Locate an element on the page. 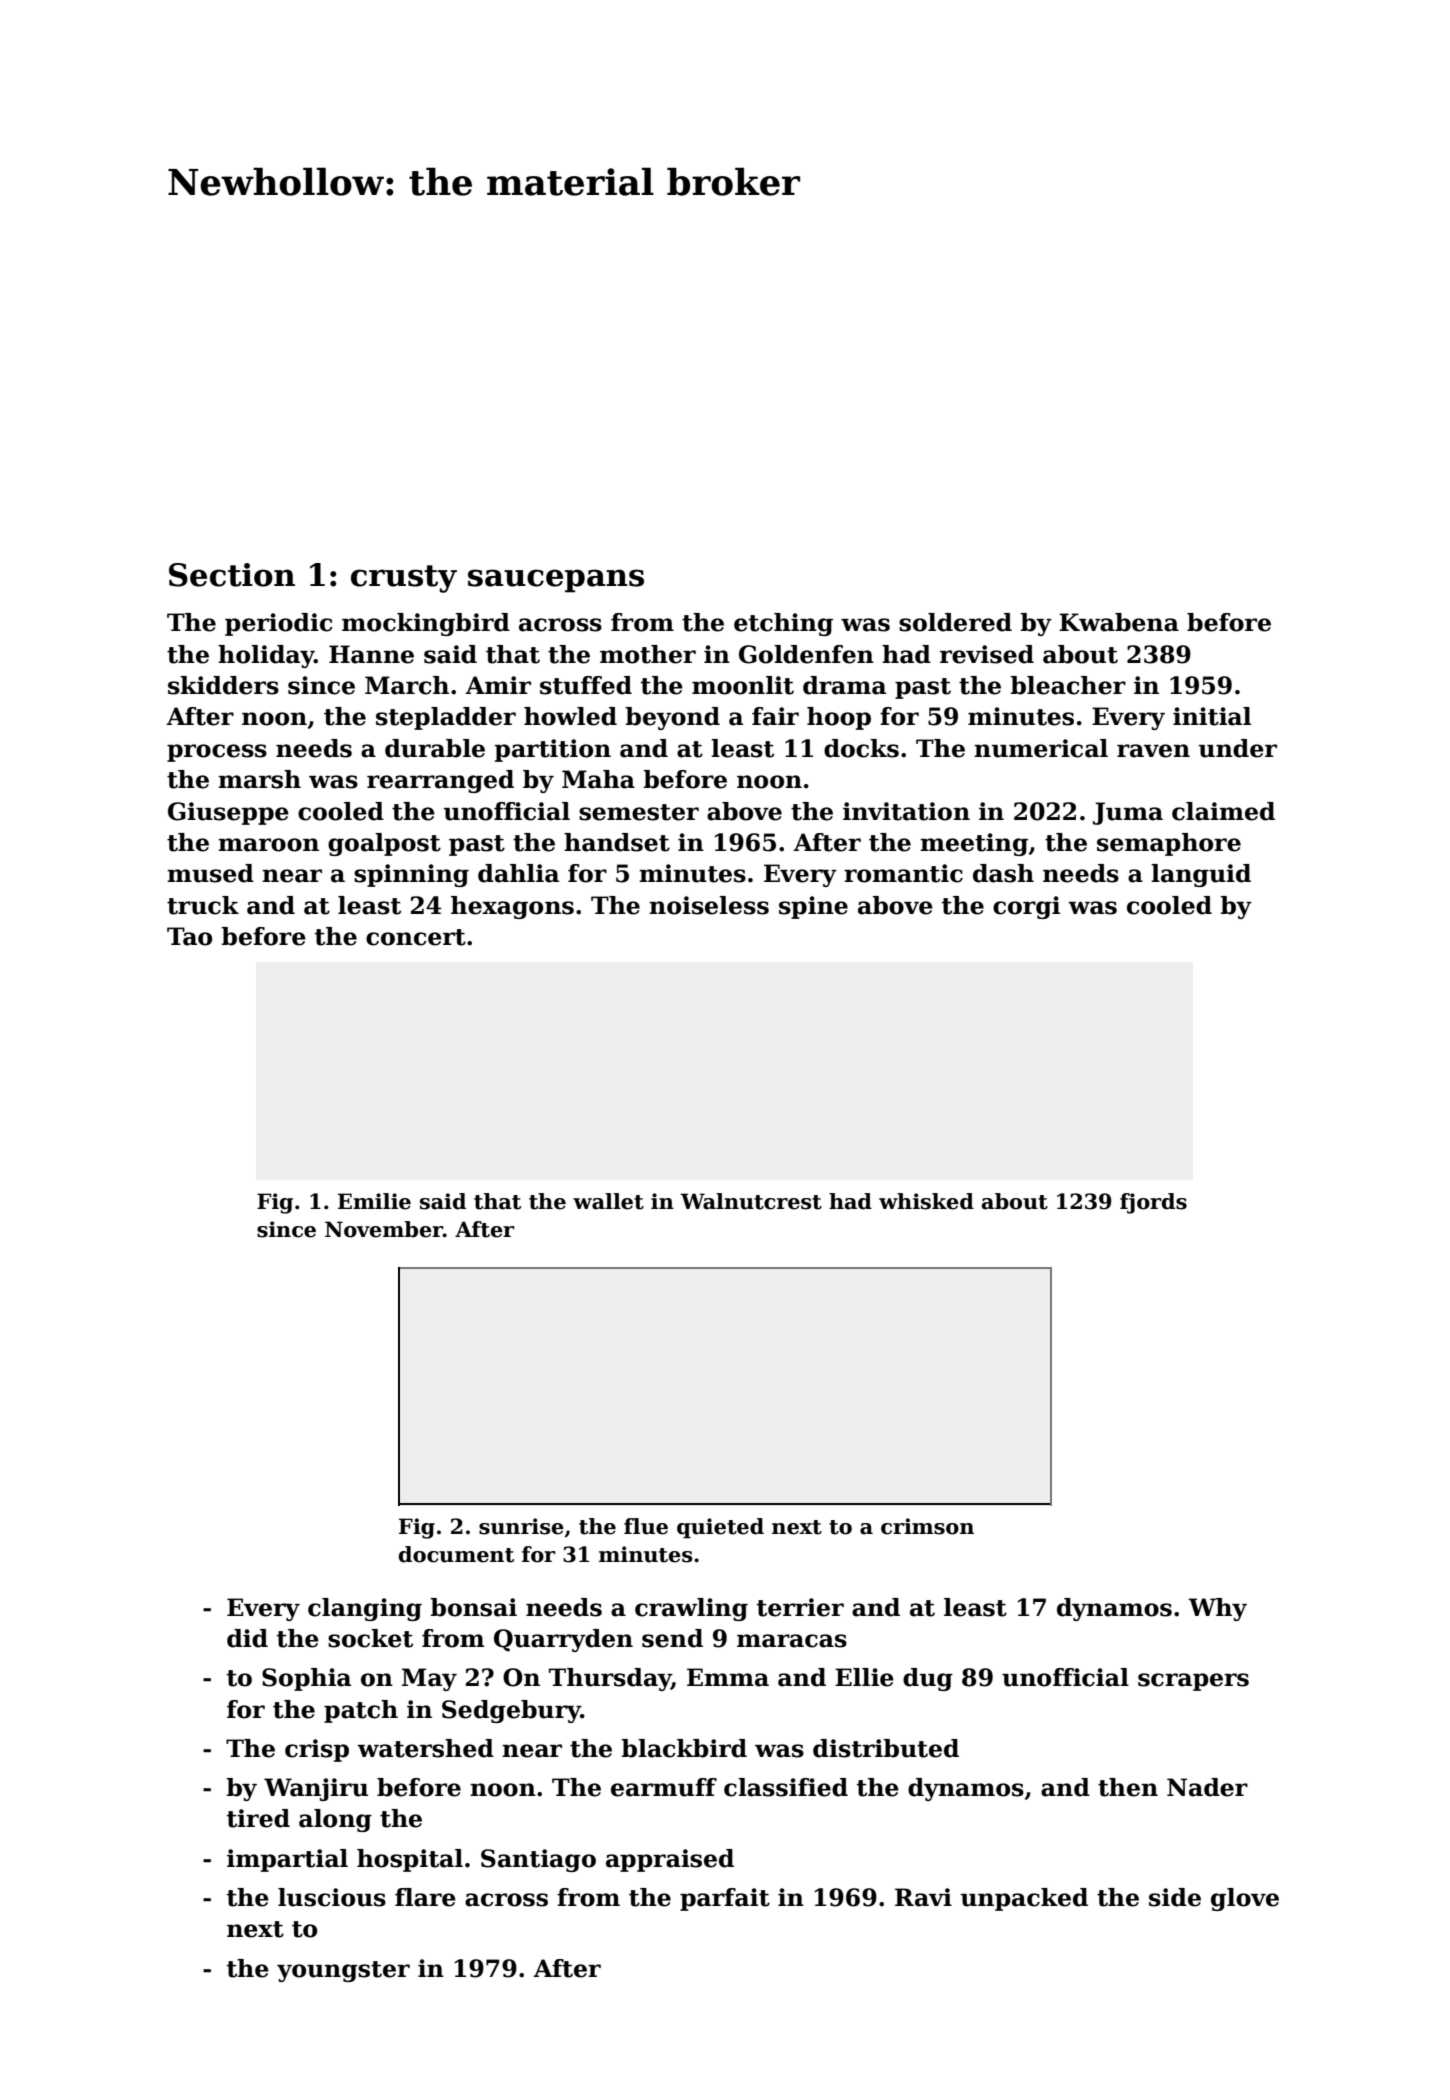  youngster is located at coordinates (343, 1971).
